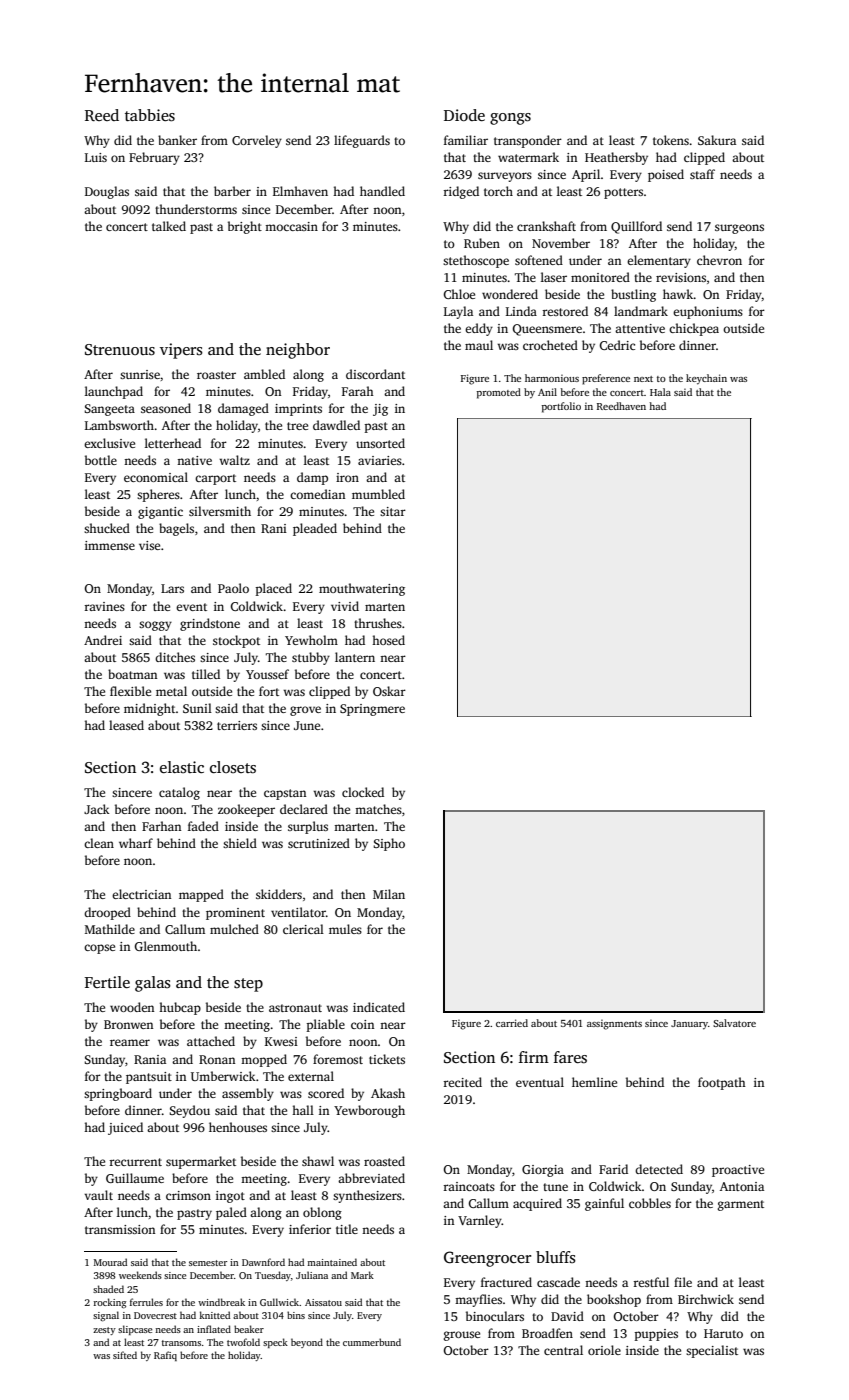 The width and height of the page is (849, 1400). What do you see at coordinates (97, 809) in the page?
I see `Jack` at bounding box center [97, 809].
